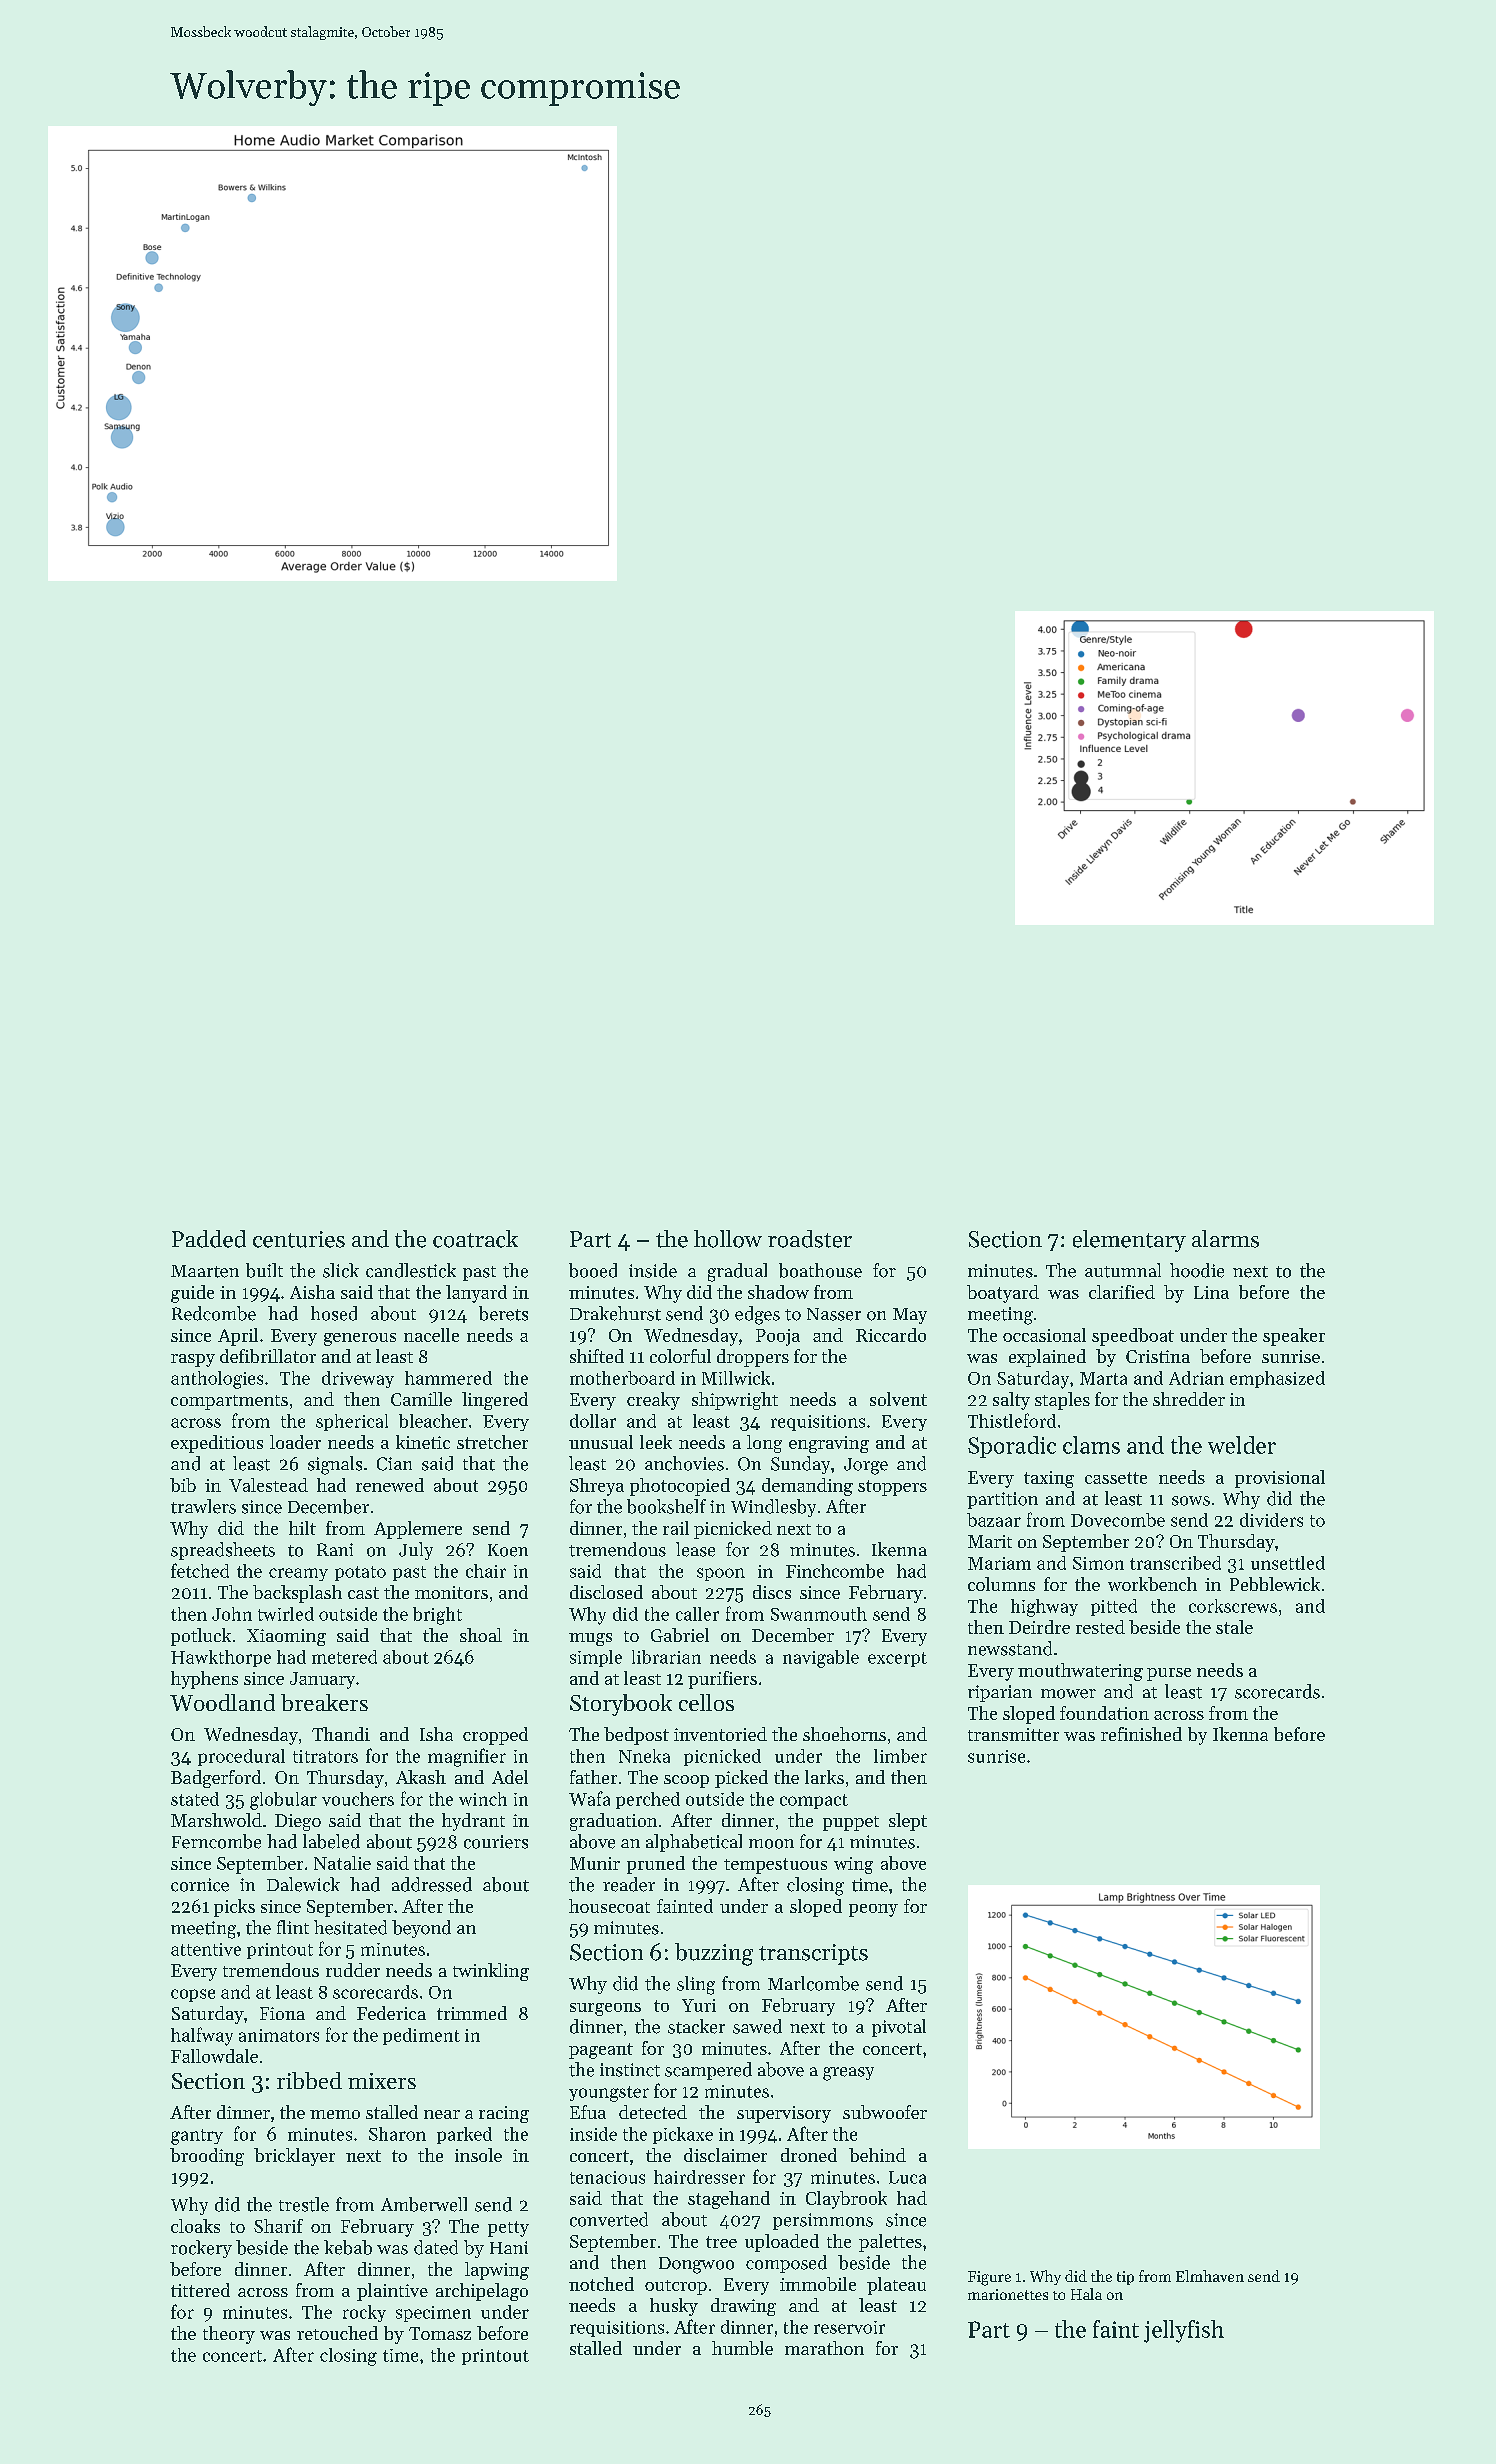  What do you see at coordinates (728, 1239) in the image?
I see `hollow` at bounding box center [728, 1239].
